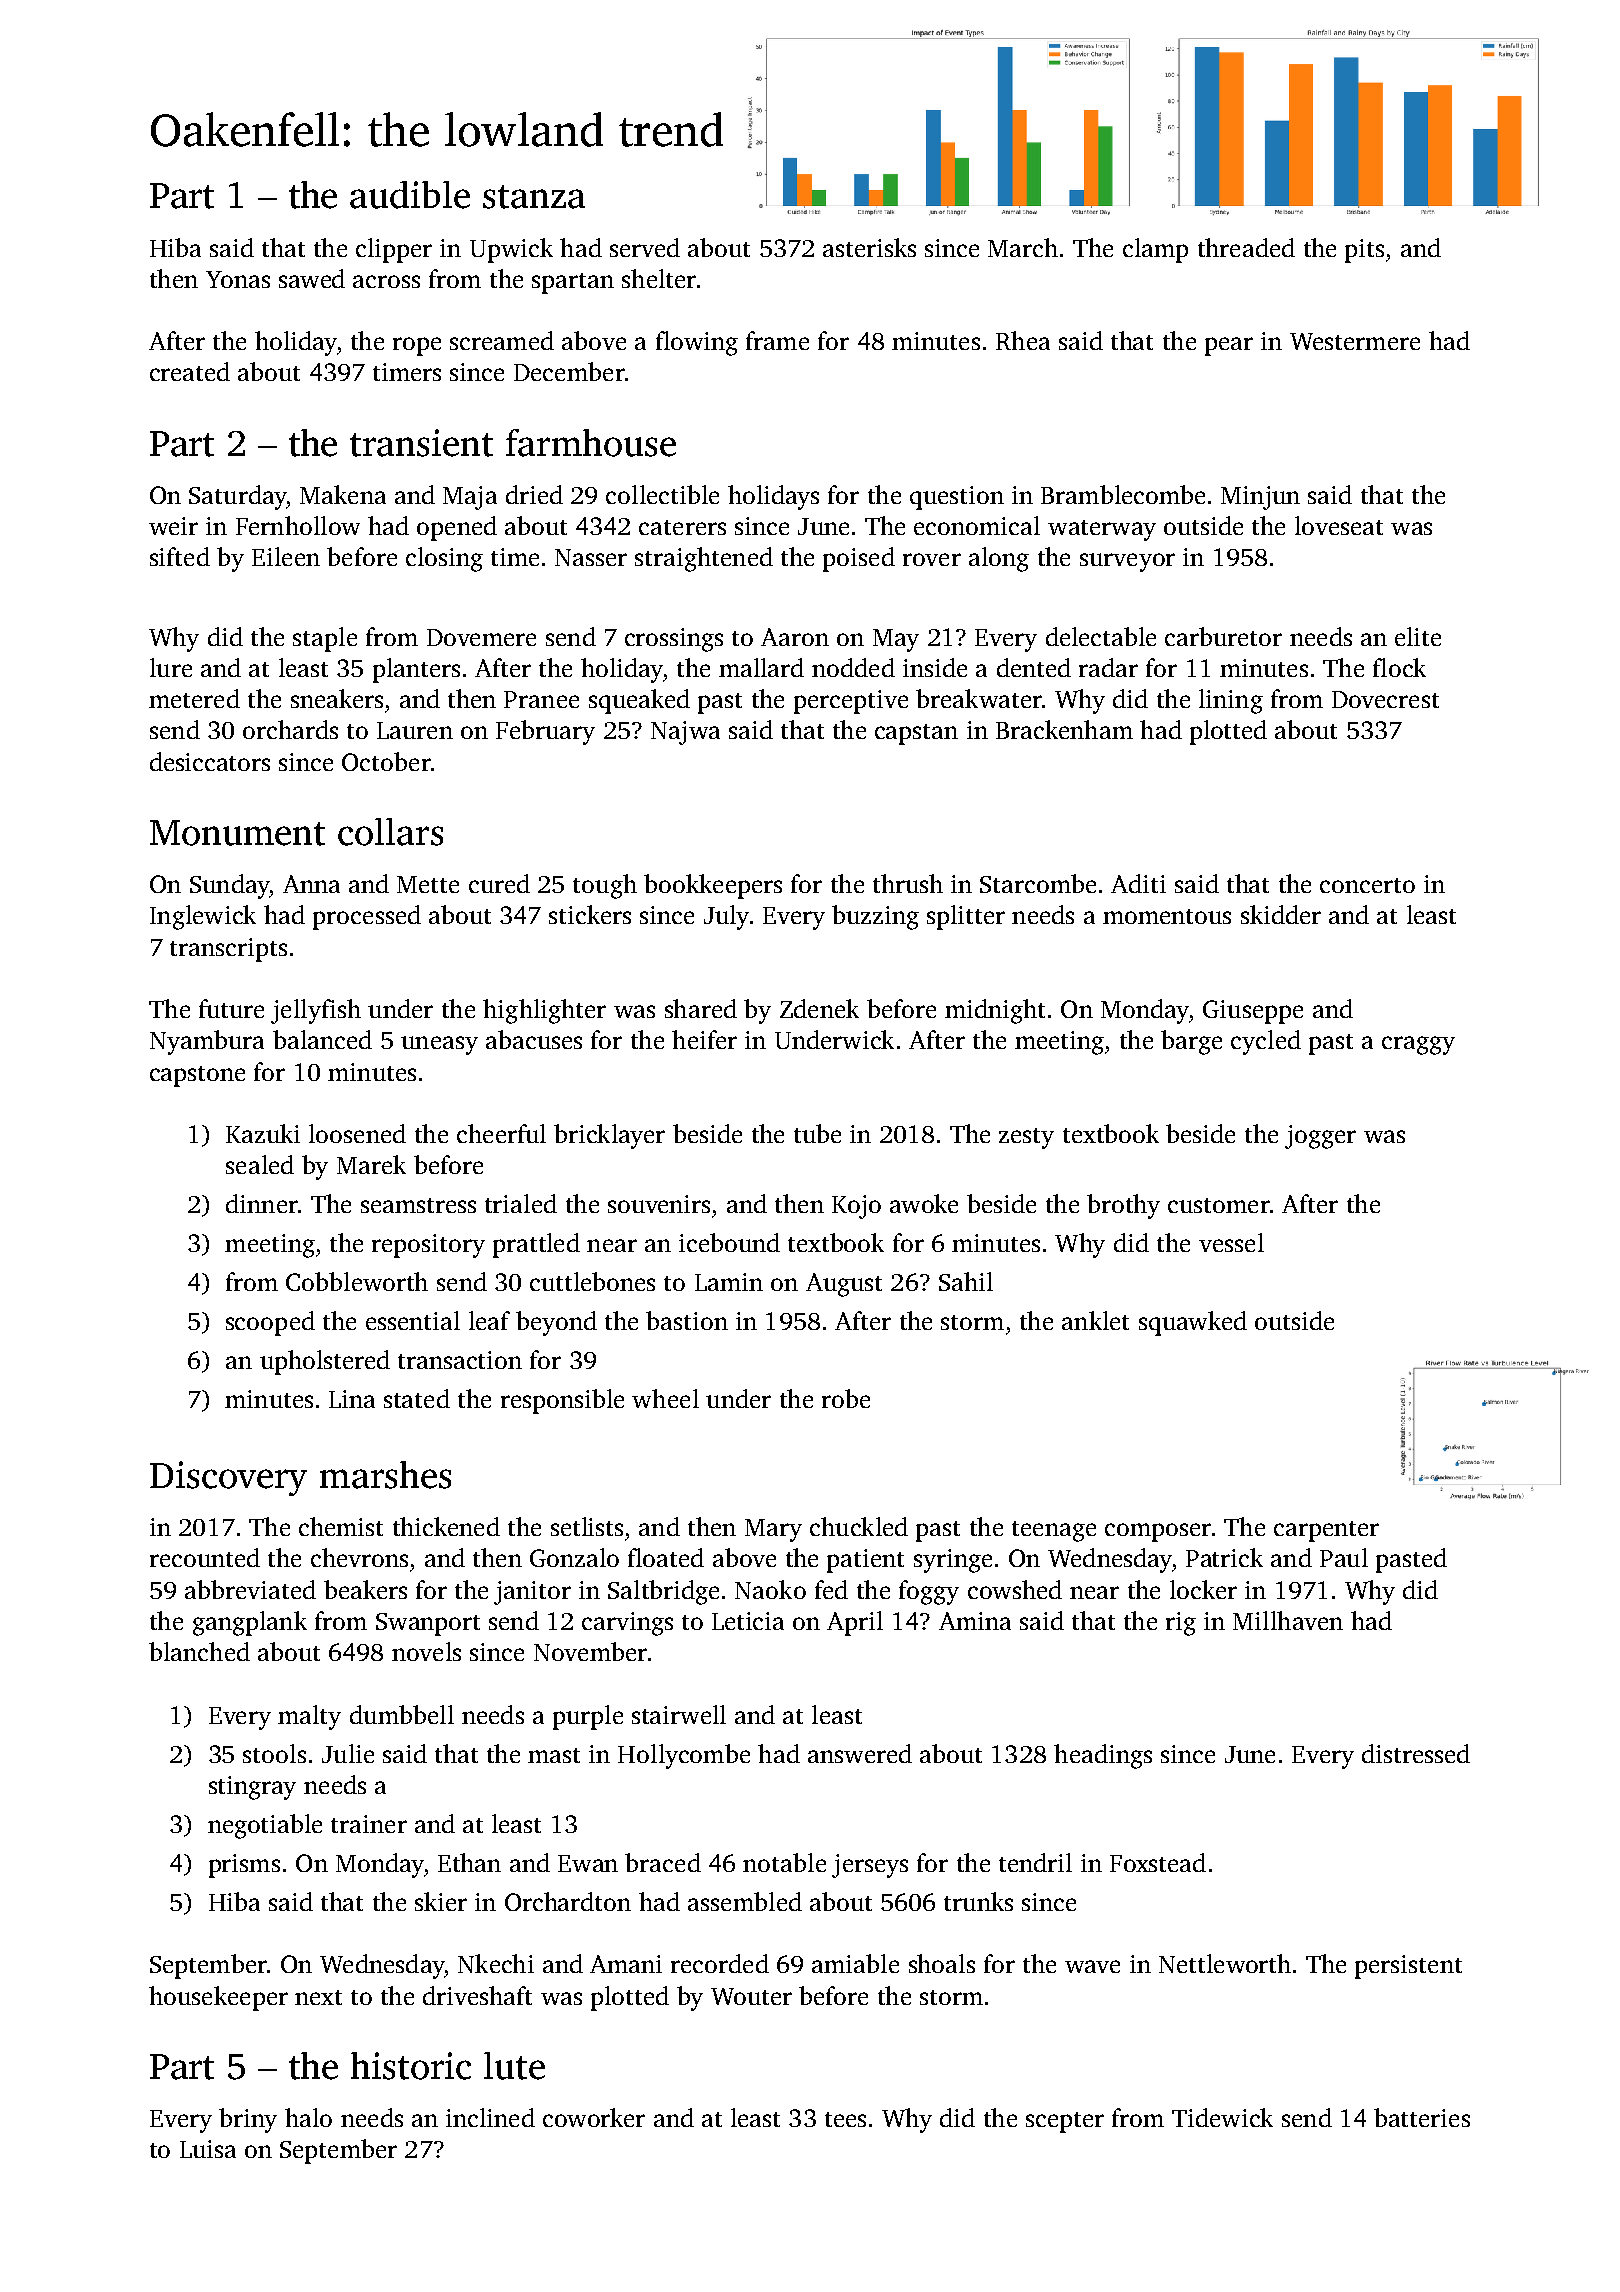  I want to click on audible, so click(410, 195).
